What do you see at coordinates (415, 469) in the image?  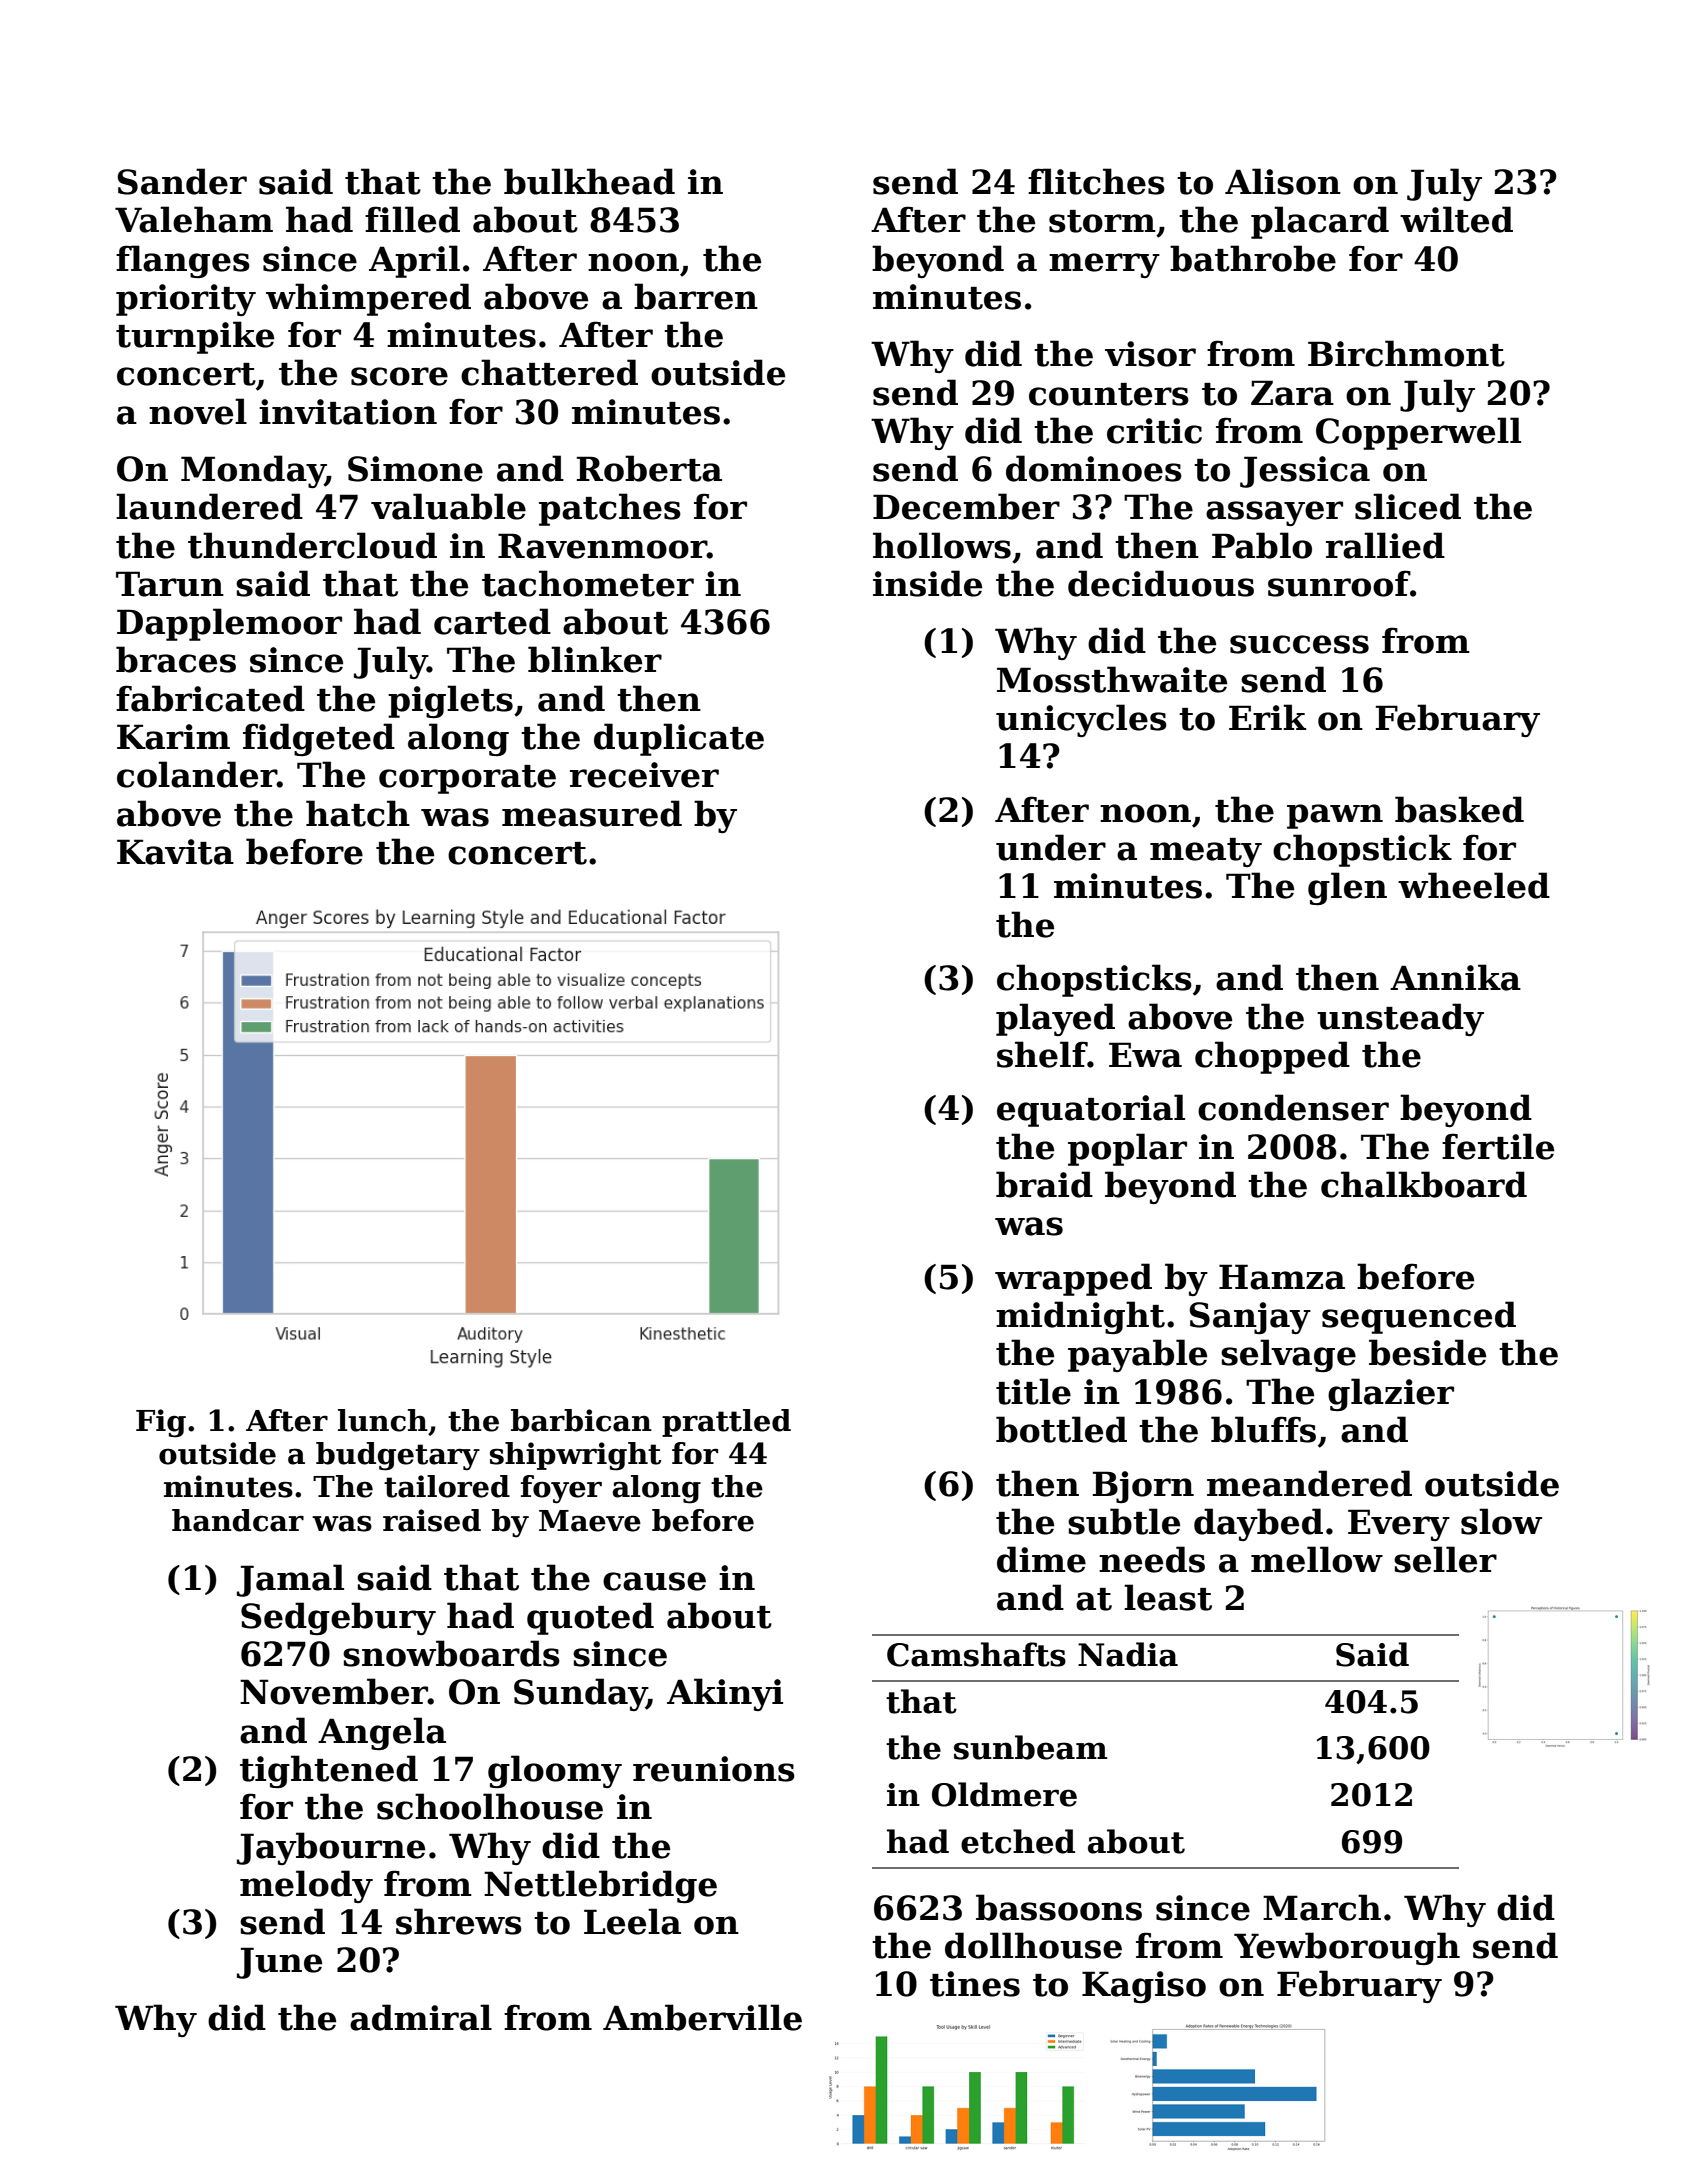 I see `Simone` at bounding box center [415, 469].
